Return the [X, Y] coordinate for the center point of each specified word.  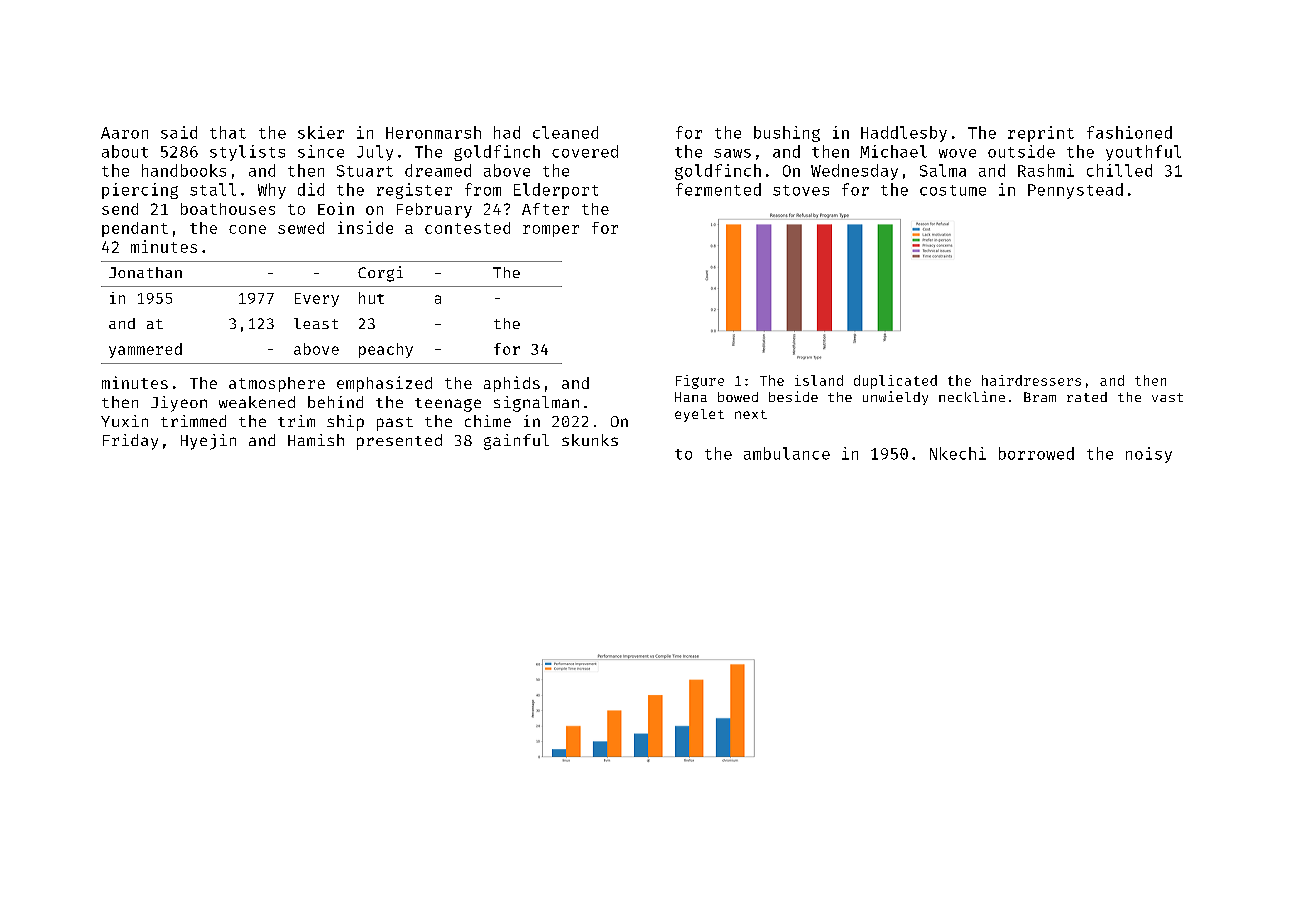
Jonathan [145, 272]
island [819, 380]
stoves [801, 190]
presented [399, 442]
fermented [718, 189]
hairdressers [1031, 380]
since [321, 151]
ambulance [787, 453]
